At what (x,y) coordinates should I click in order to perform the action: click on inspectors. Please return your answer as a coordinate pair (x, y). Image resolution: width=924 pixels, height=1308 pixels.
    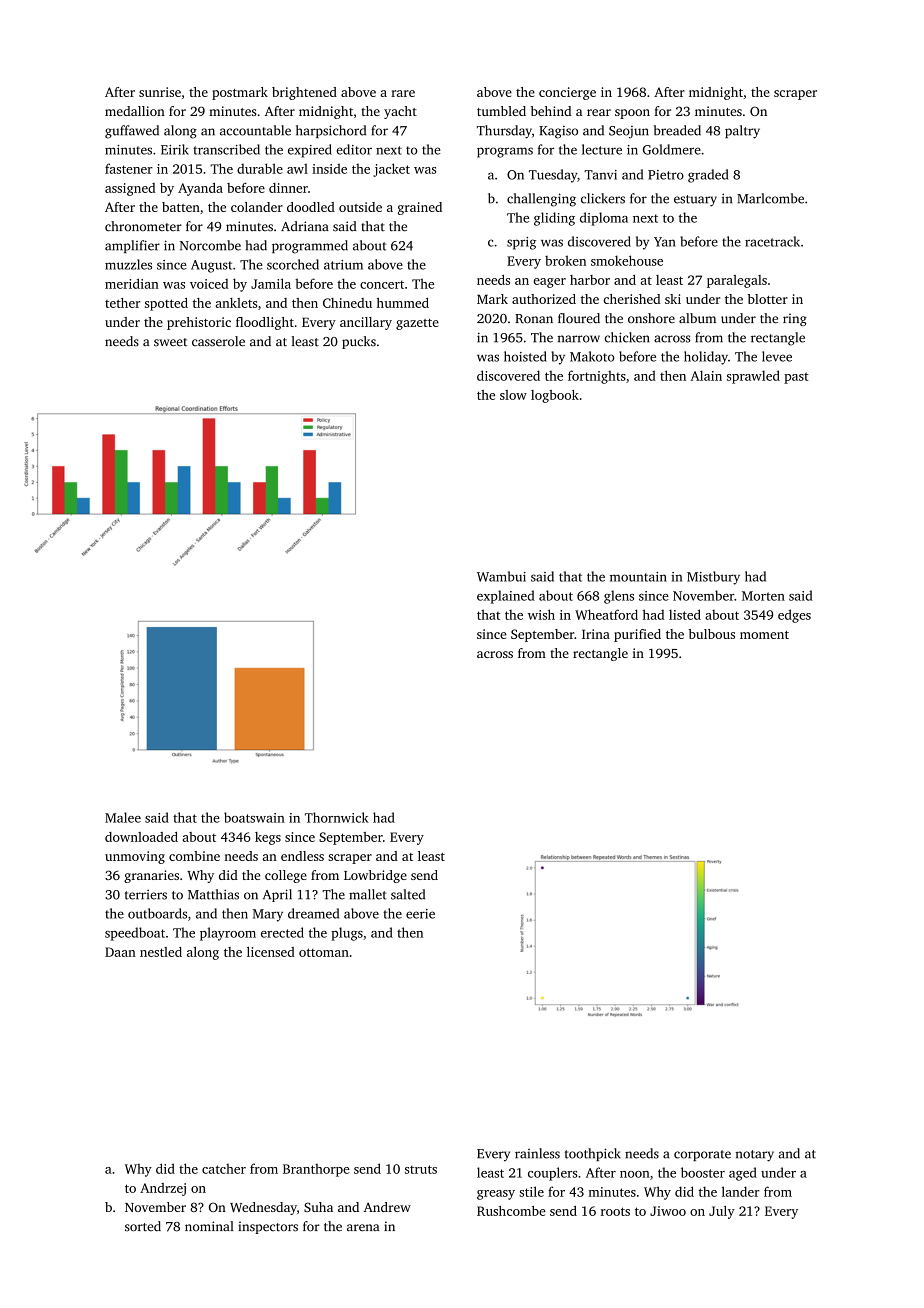
    Looking at the image, I should click on (268, 1227).
